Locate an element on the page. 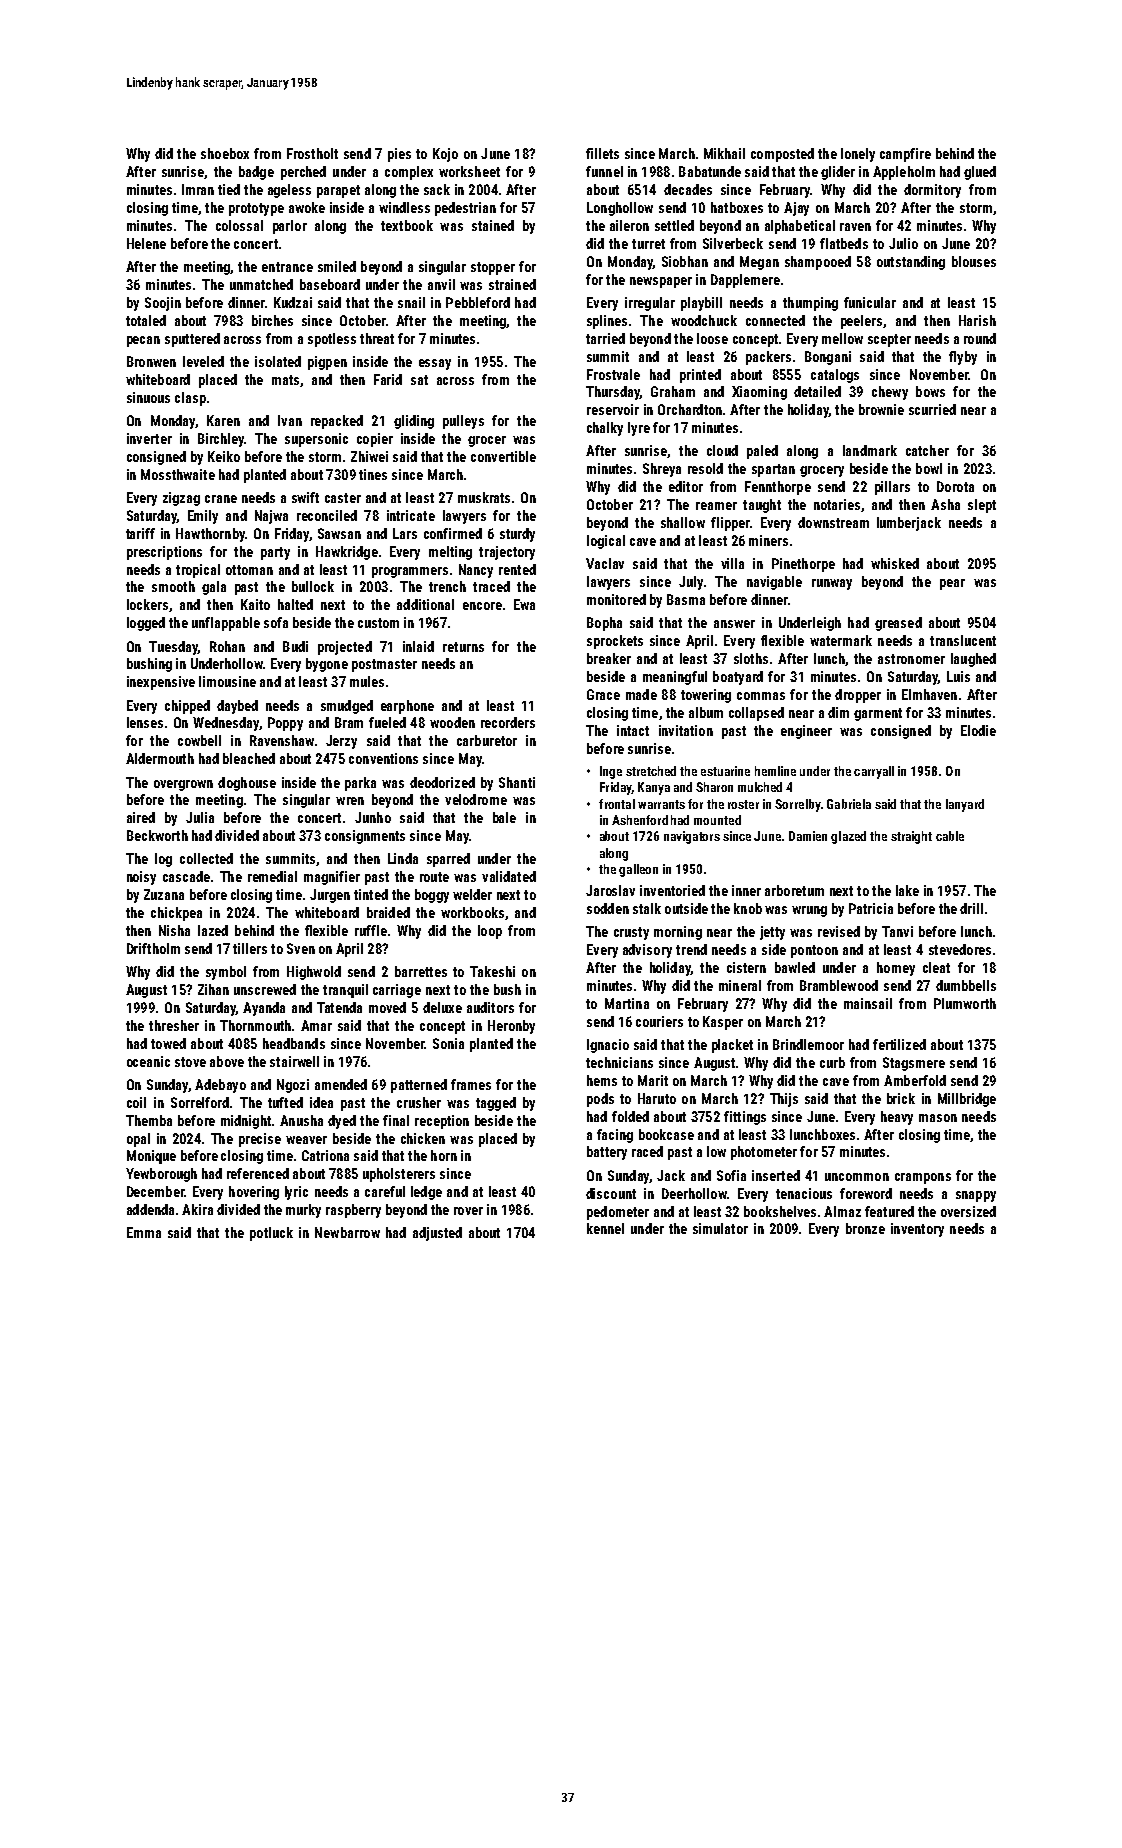  Appleholm is located at coordinates (904, 173).
